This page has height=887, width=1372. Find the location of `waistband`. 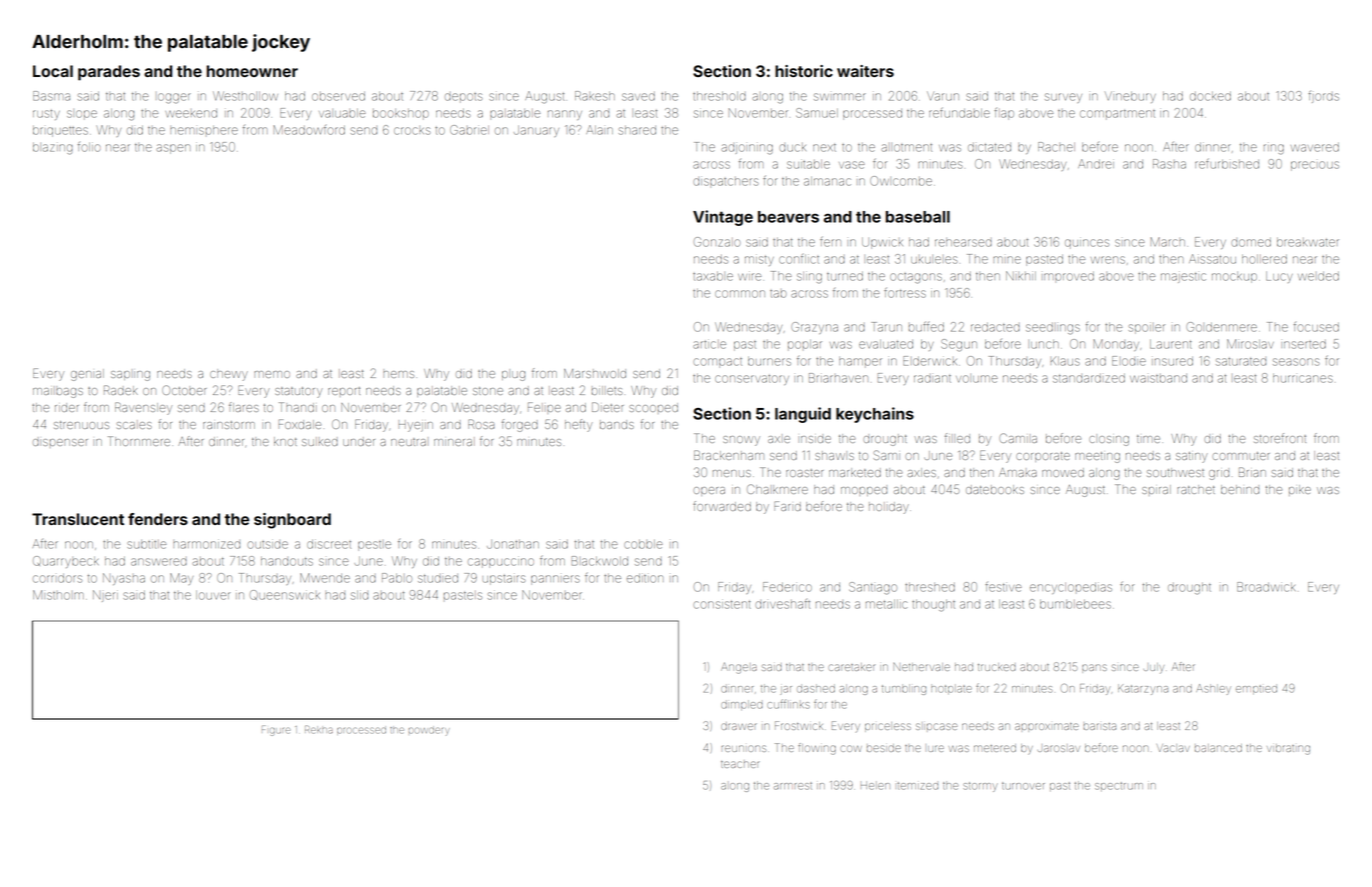

waistband is located at coordinates (1158, 378).
